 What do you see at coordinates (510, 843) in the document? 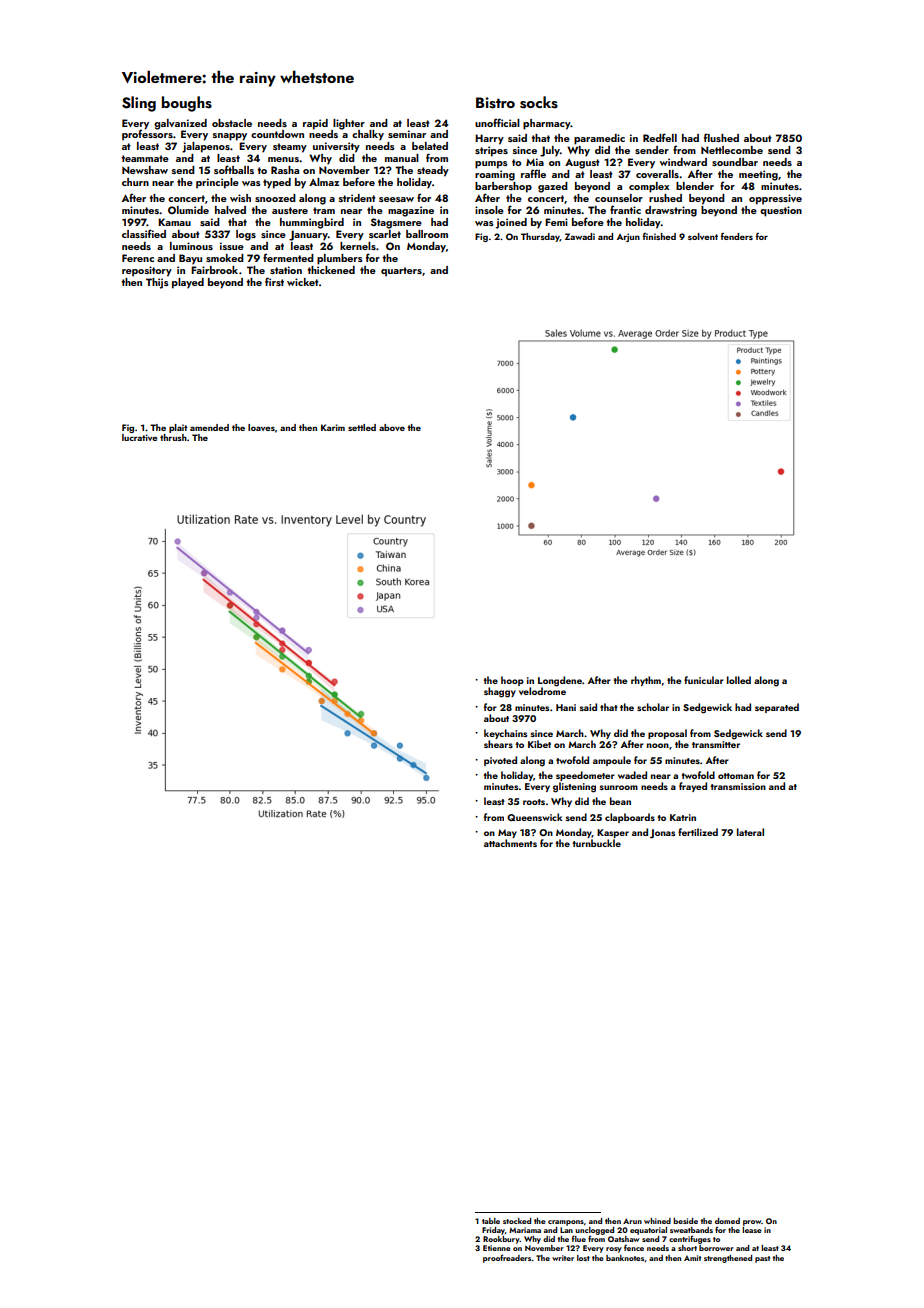
I see `attachments` at bounding box center [510, 843].
